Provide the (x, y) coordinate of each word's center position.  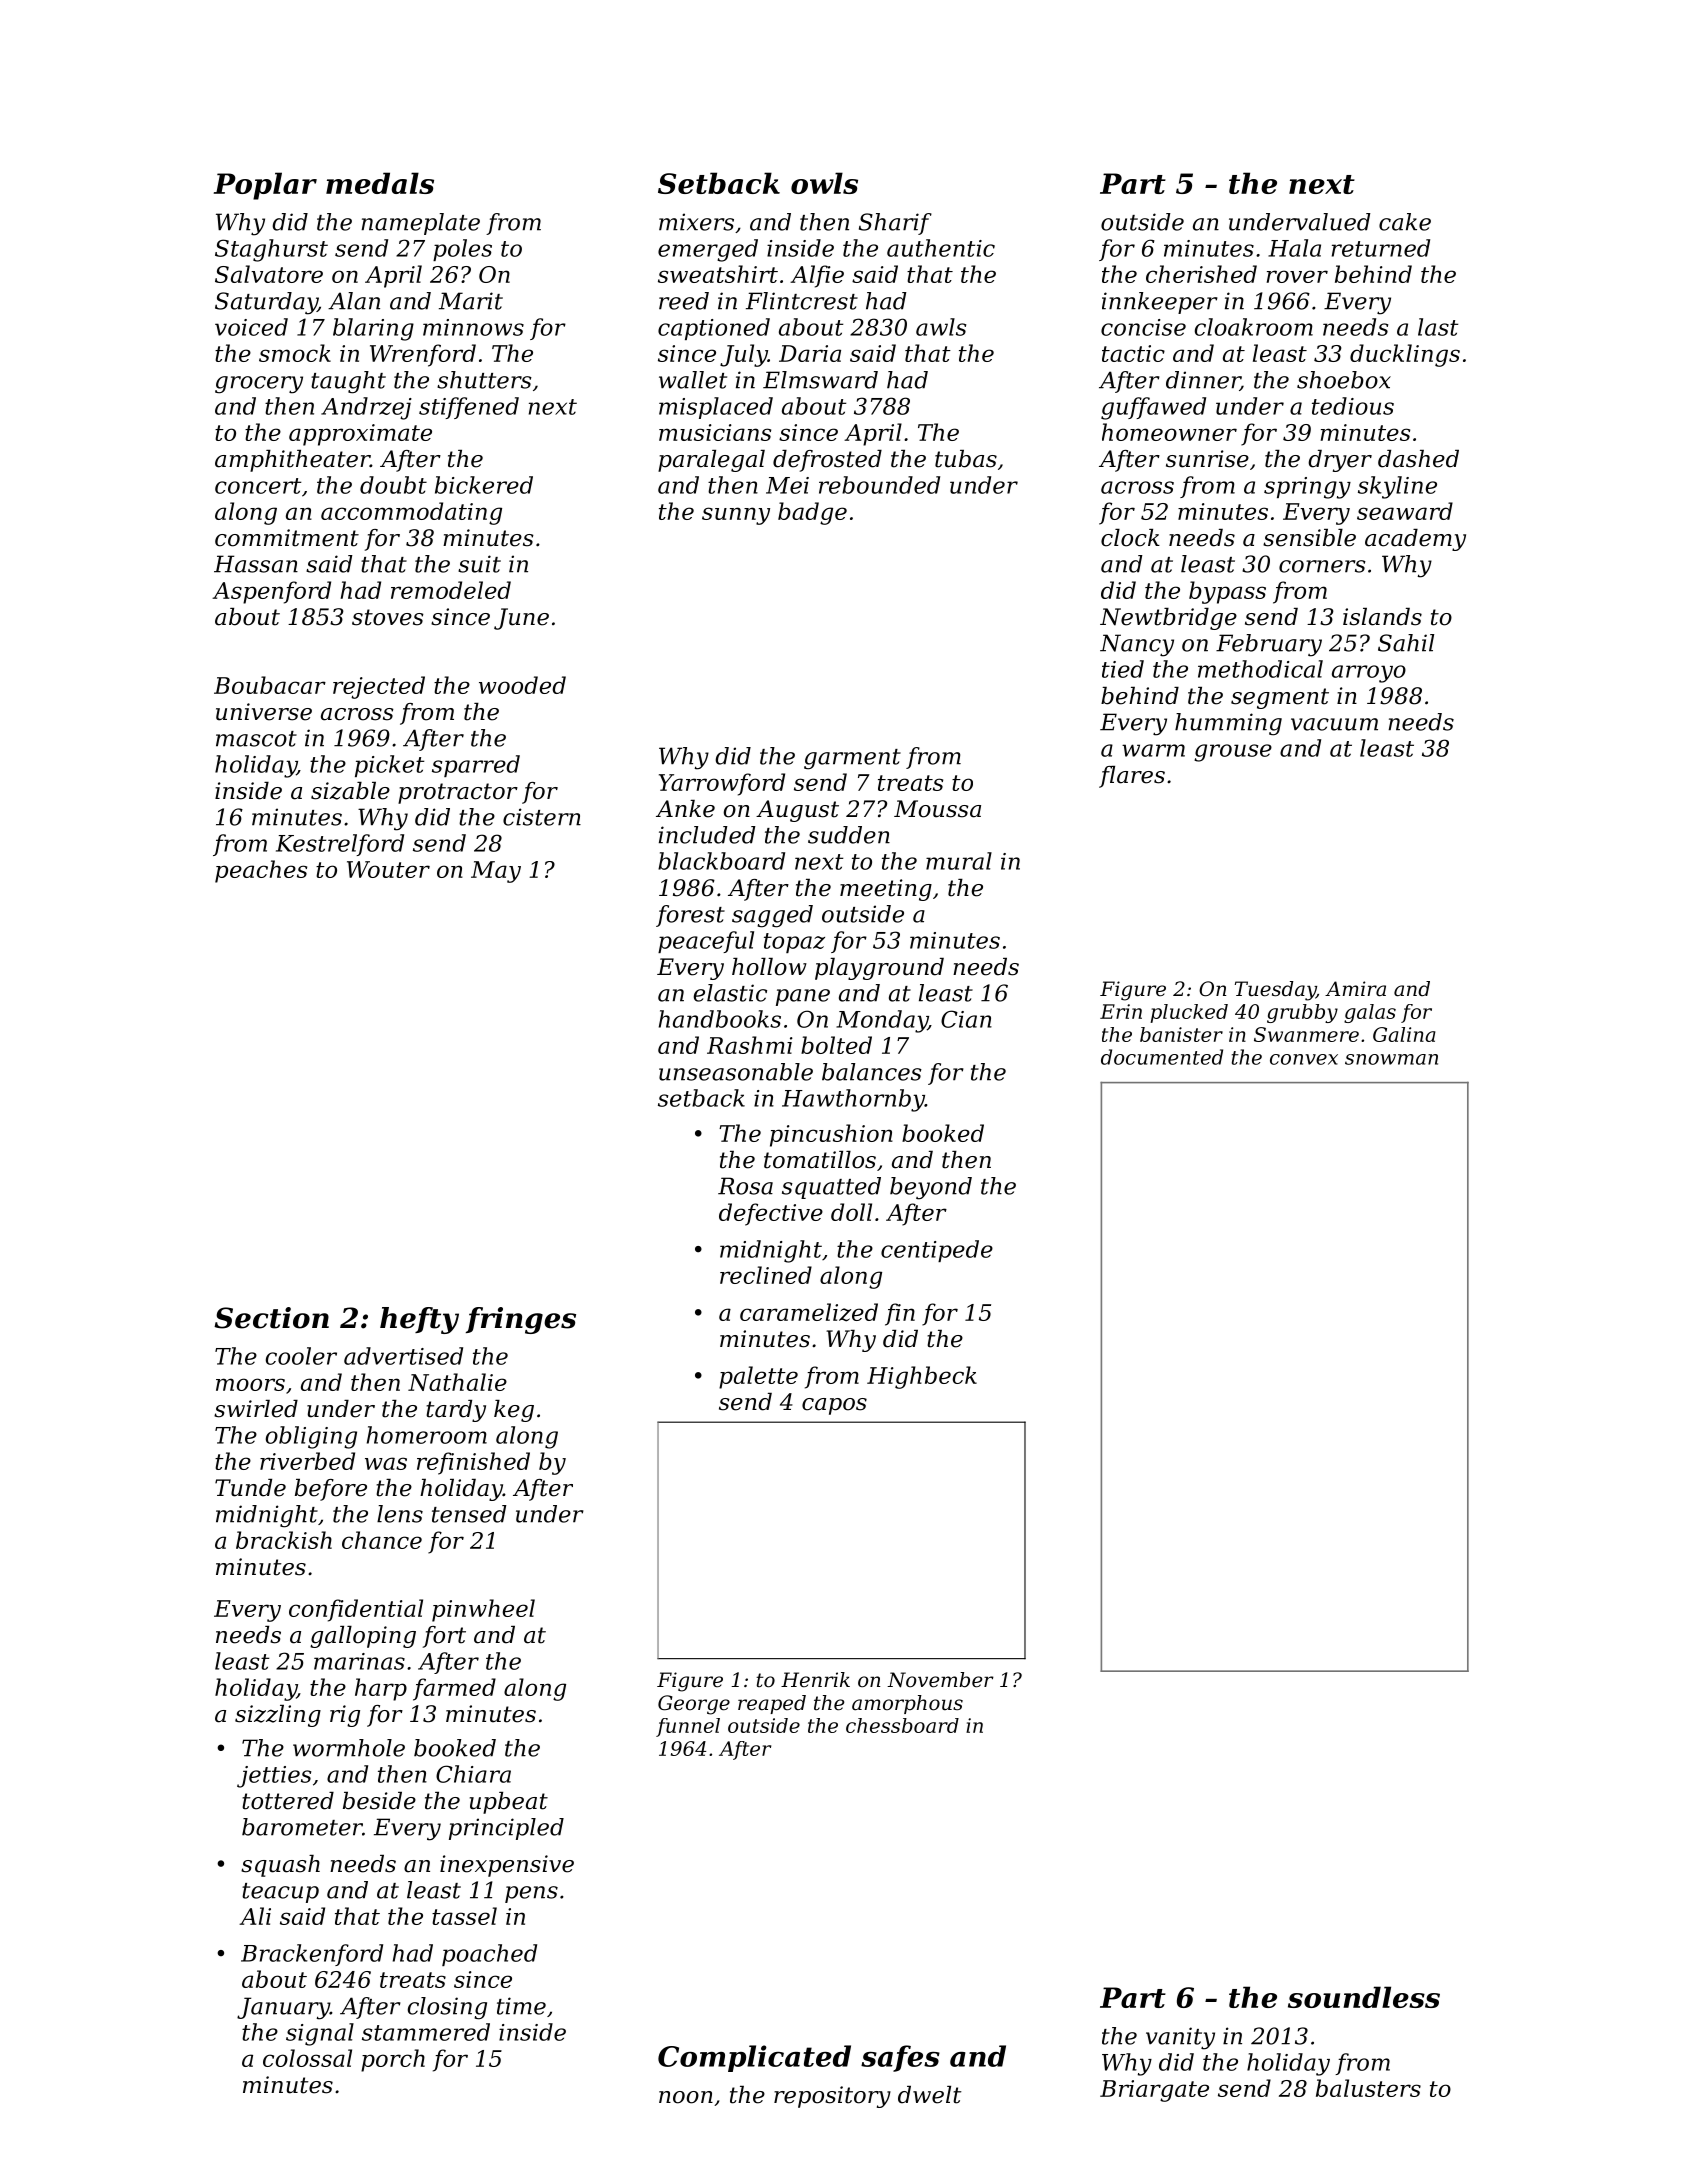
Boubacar (270, 685)
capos (834, 1406)
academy (1415, 540)
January (283, 2008)
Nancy (1137, 645)
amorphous (907, 1704)
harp (381, 1689)
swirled (256, 1409)
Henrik (815, 1680)
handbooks (720, 1019)
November (940, 1680)
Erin (1121, 1011)
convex (1304, 1059)
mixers (696, 222)
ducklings (1405, 355)
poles (462, 250)
